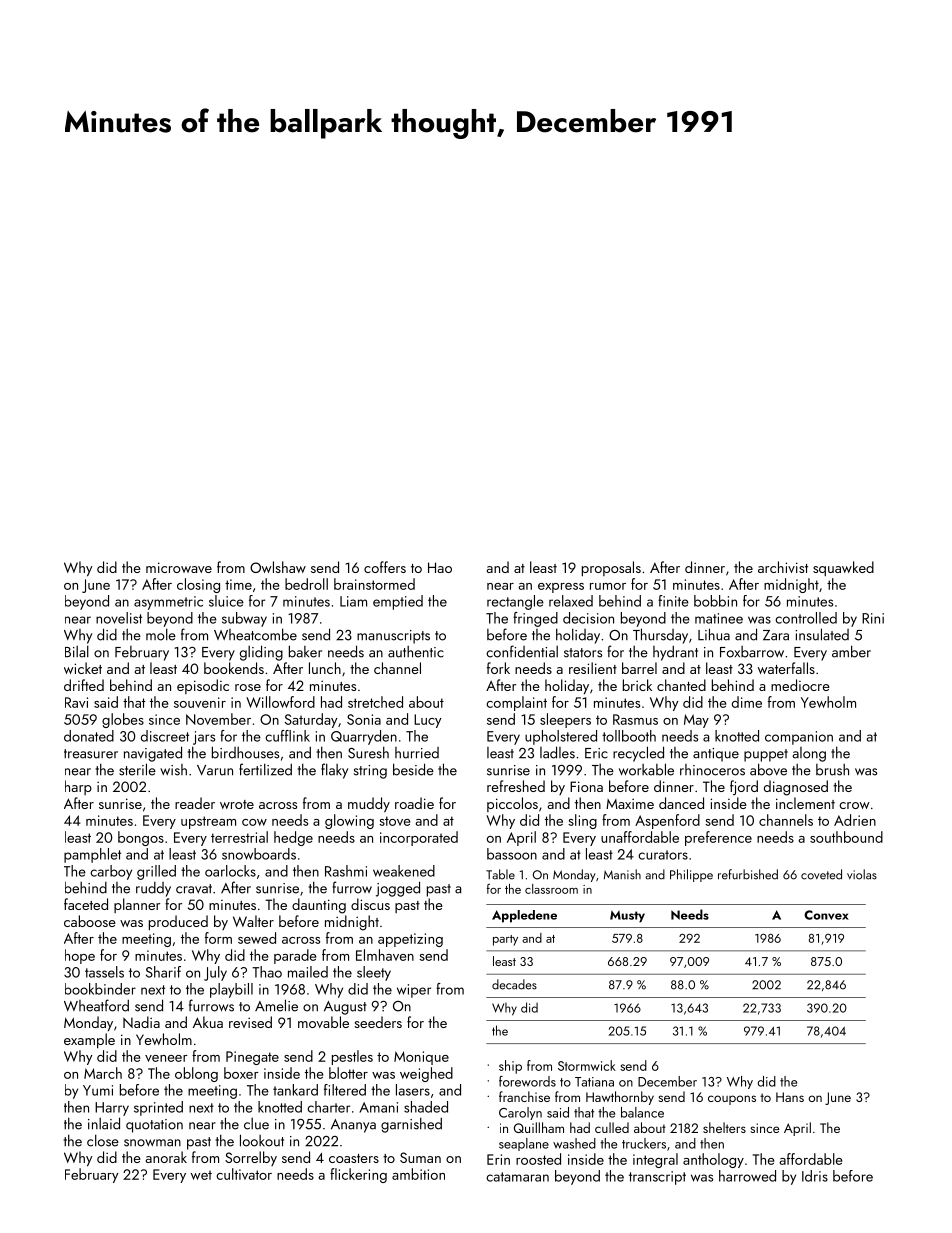  Describe the element at coordinates (100, 989) in the screenshot. I see `bookbinder` at that location.
